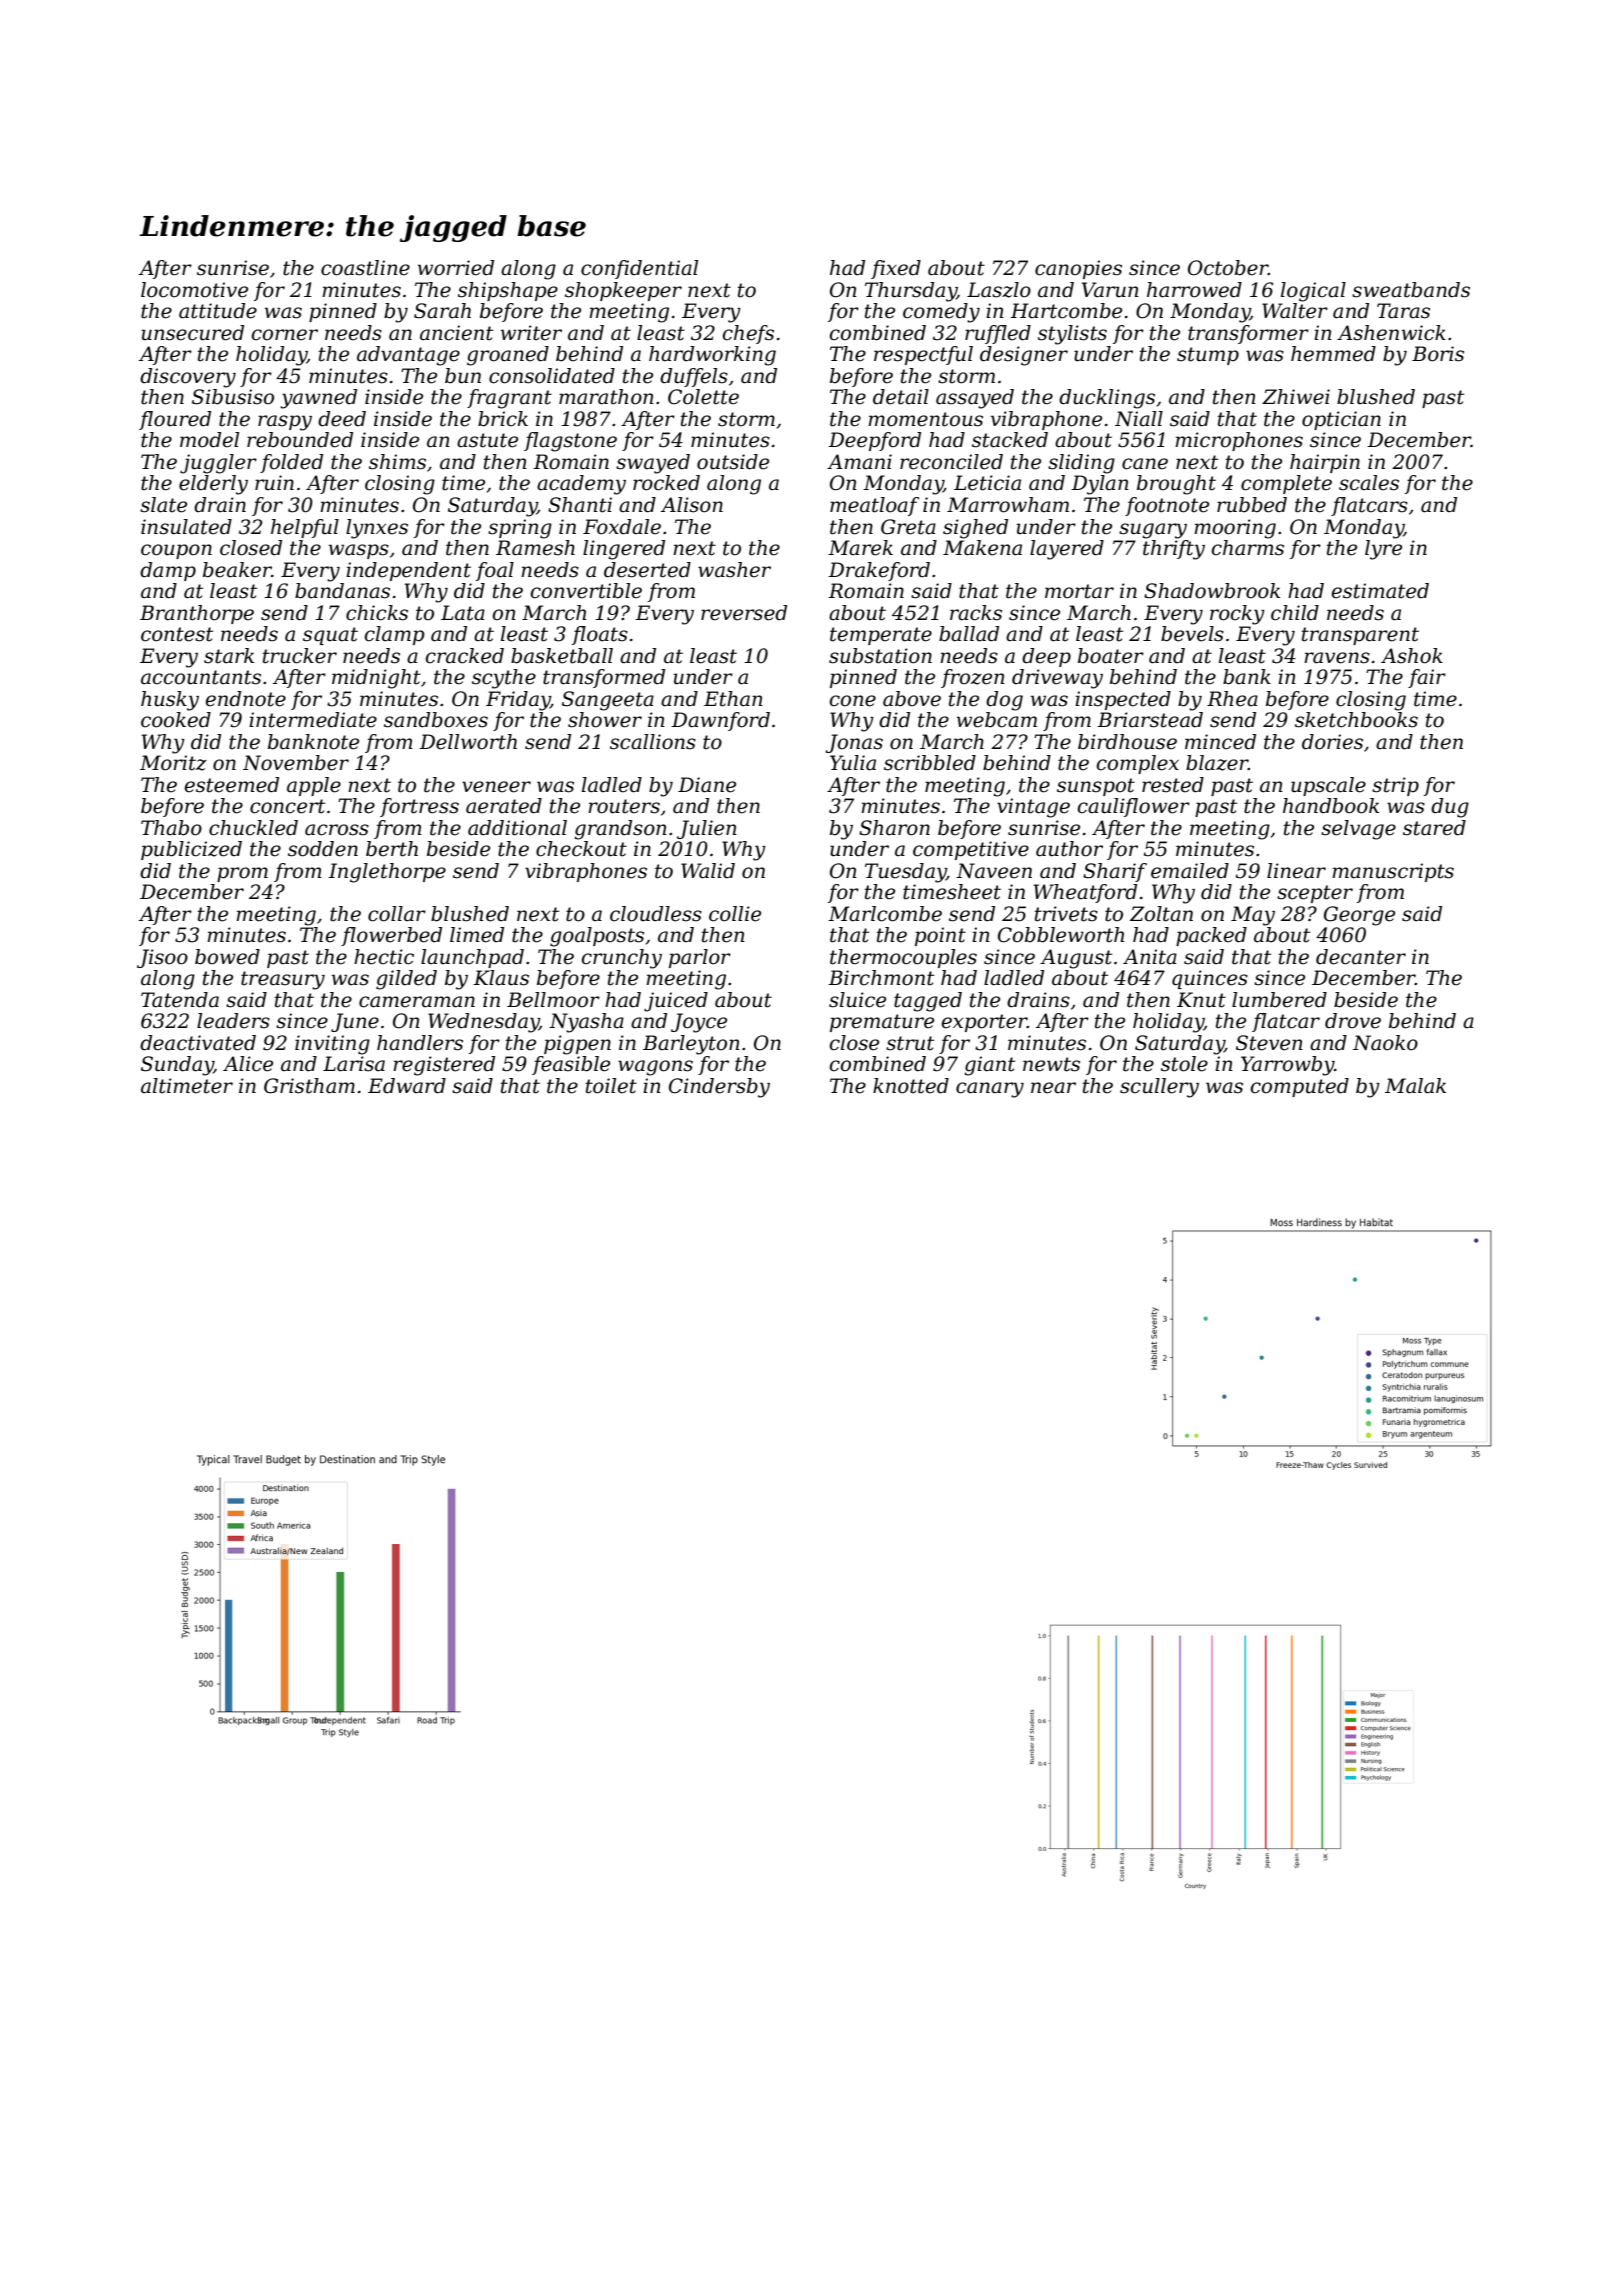 This document has height=2292, width=1620. I want to click on Gristham, so click(309, 1086).
